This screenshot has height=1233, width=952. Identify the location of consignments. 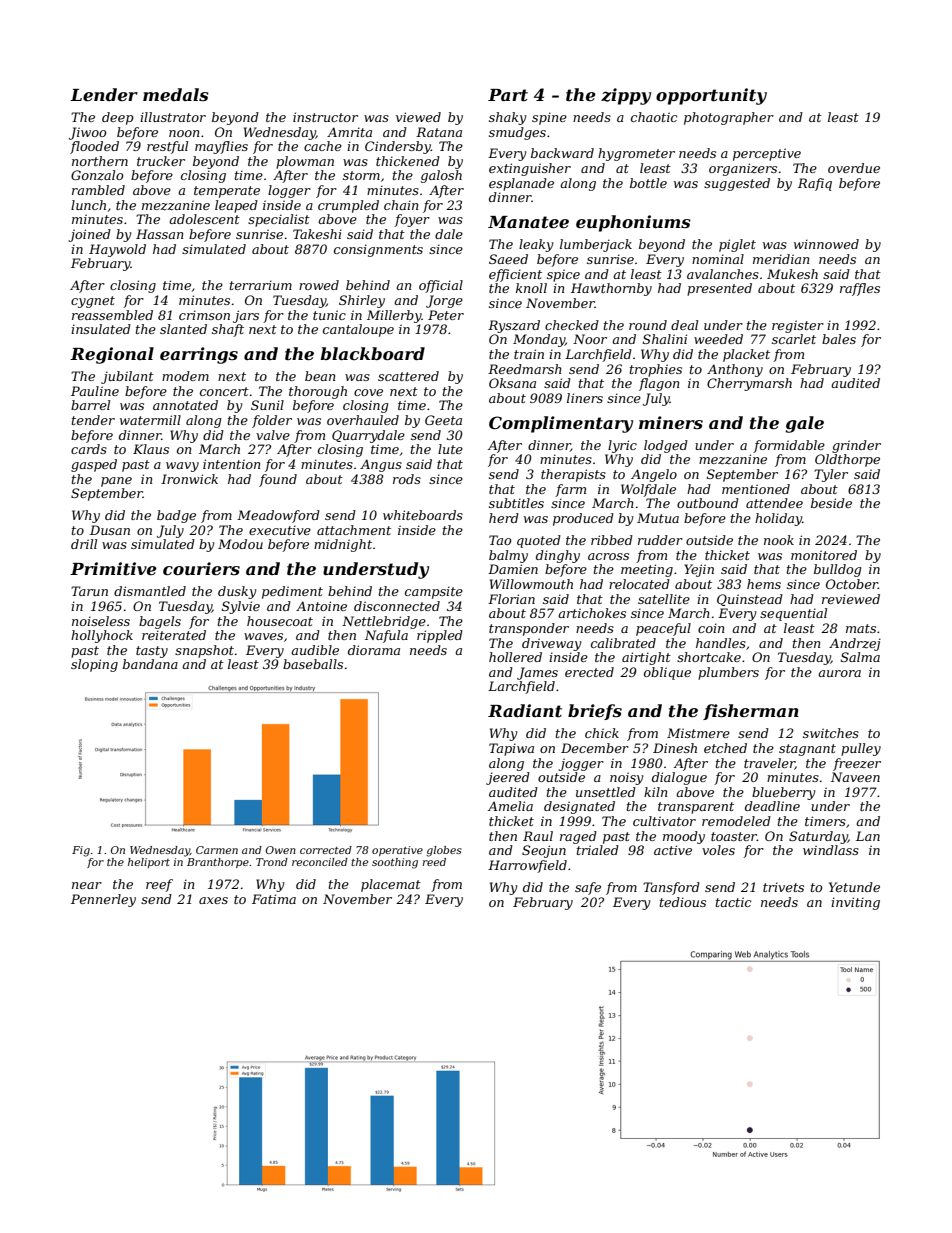
(378, 250).
